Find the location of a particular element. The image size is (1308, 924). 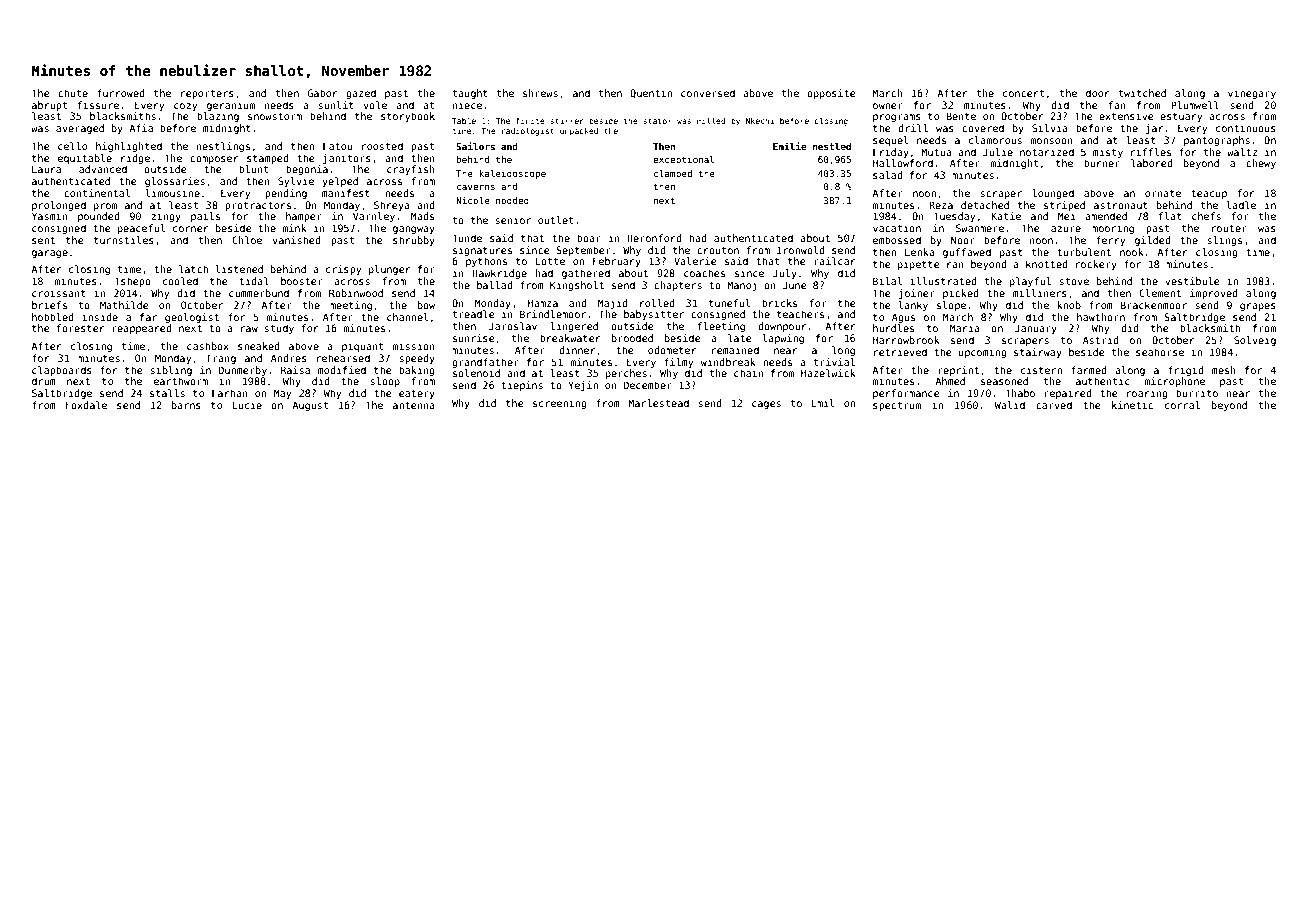

Bente is located at coordinates (961, 116).
